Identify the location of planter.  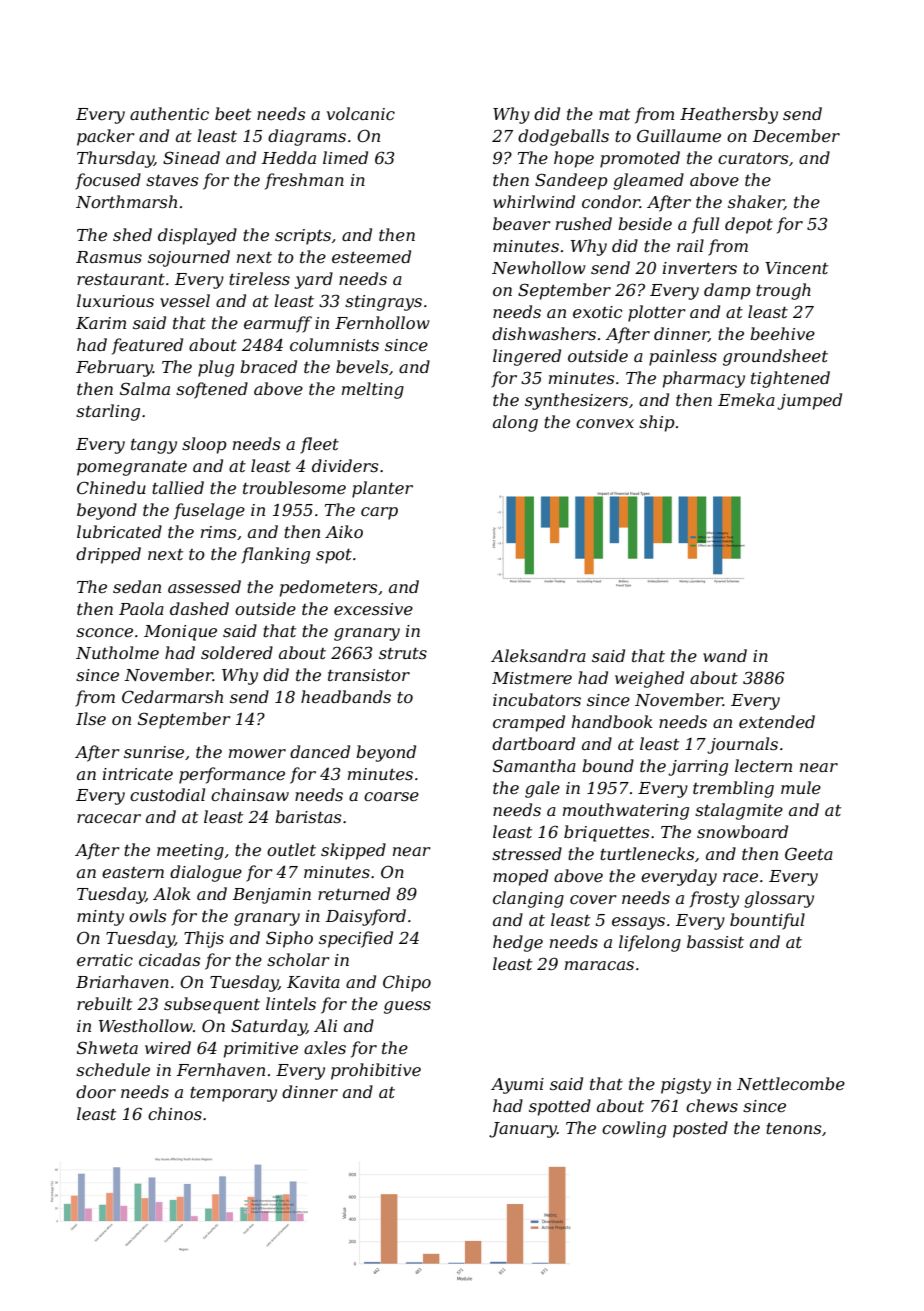
(382, 489).
